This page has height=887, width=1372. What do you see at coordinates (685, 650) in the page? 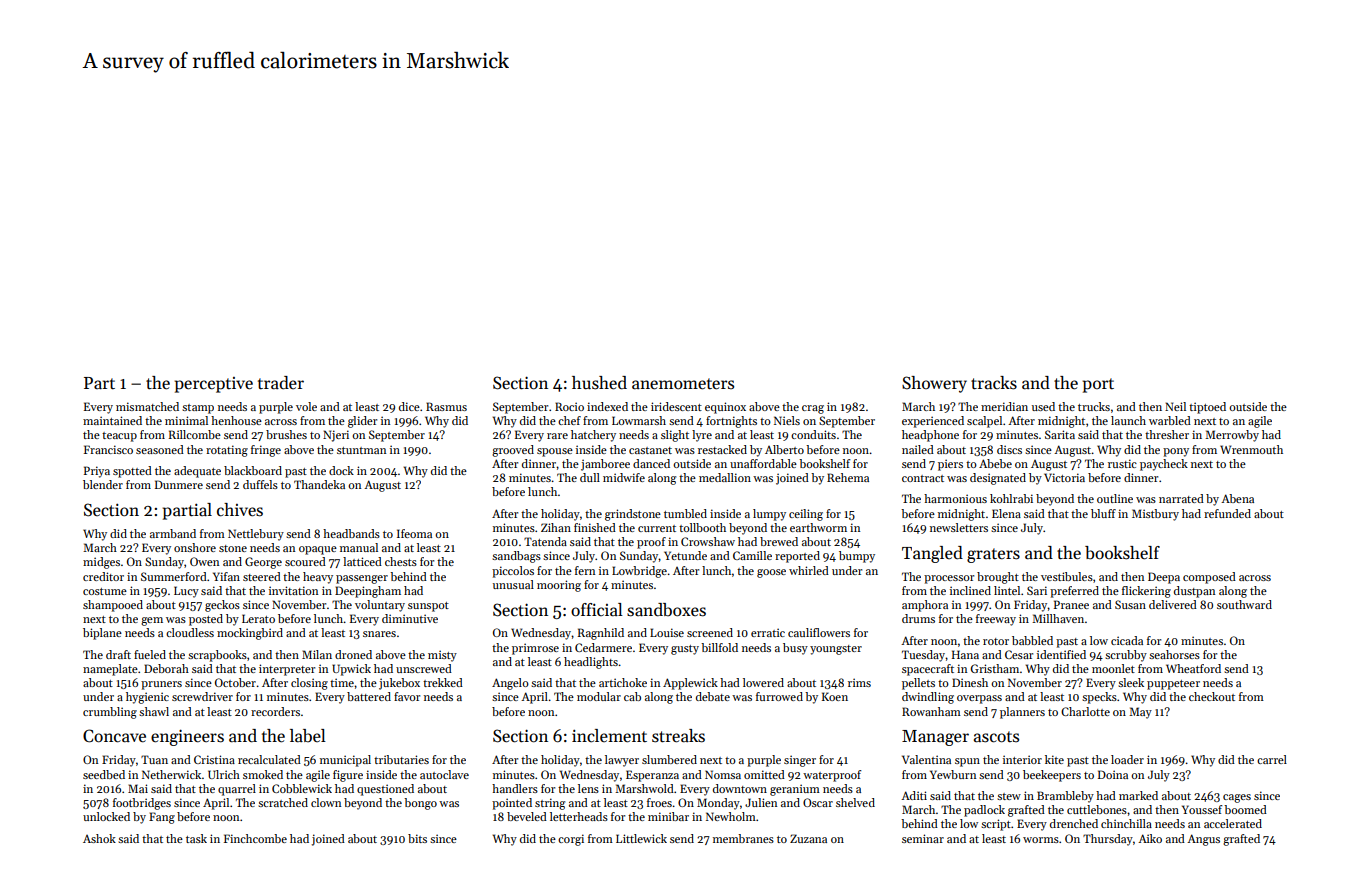
I see `gusty` at bounding box center [685, 650].
